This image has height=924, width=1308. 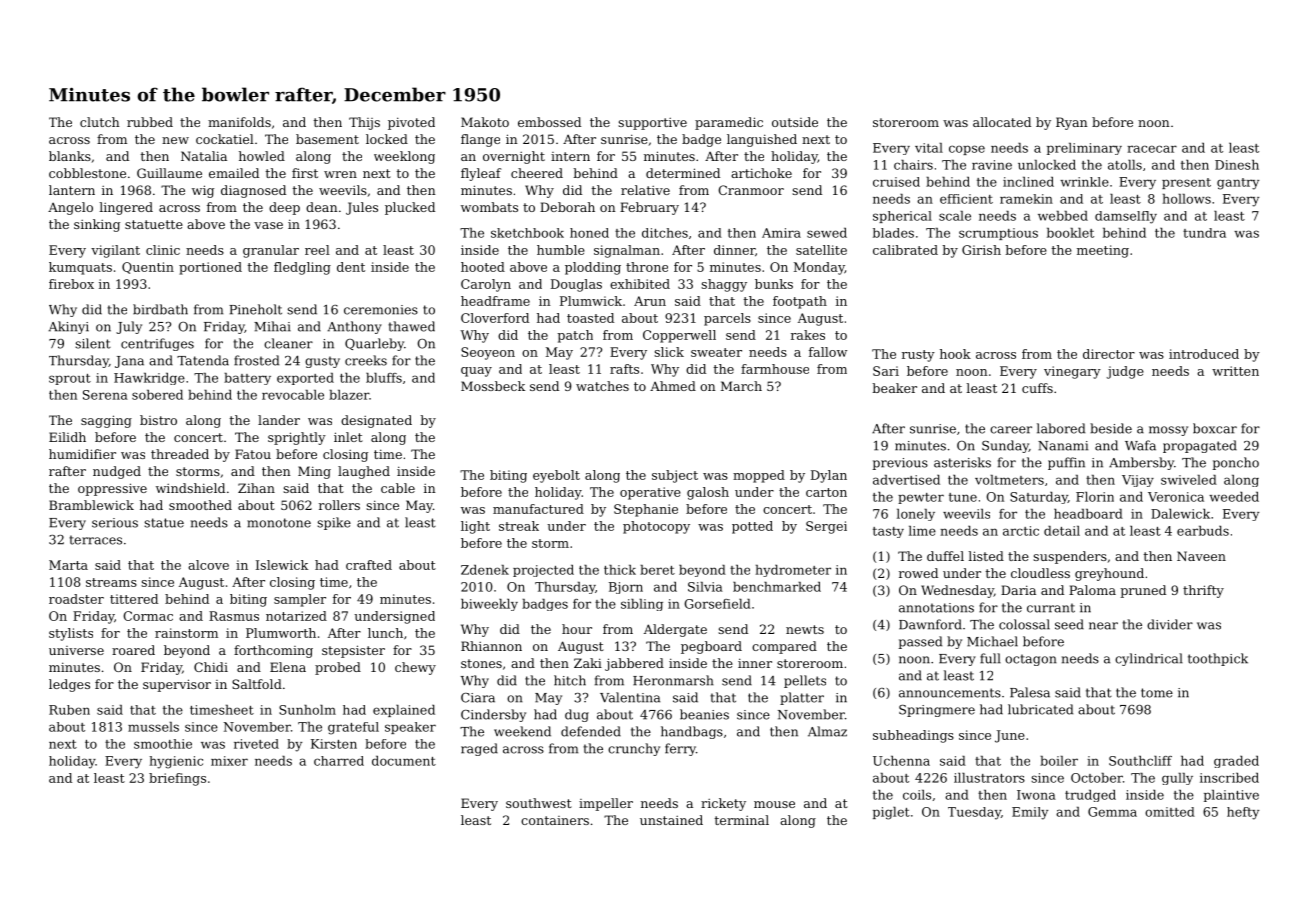 What do you see at coordinates (200, 505) in the image?
I see `smoothed` at bounding box center [200, 505].
